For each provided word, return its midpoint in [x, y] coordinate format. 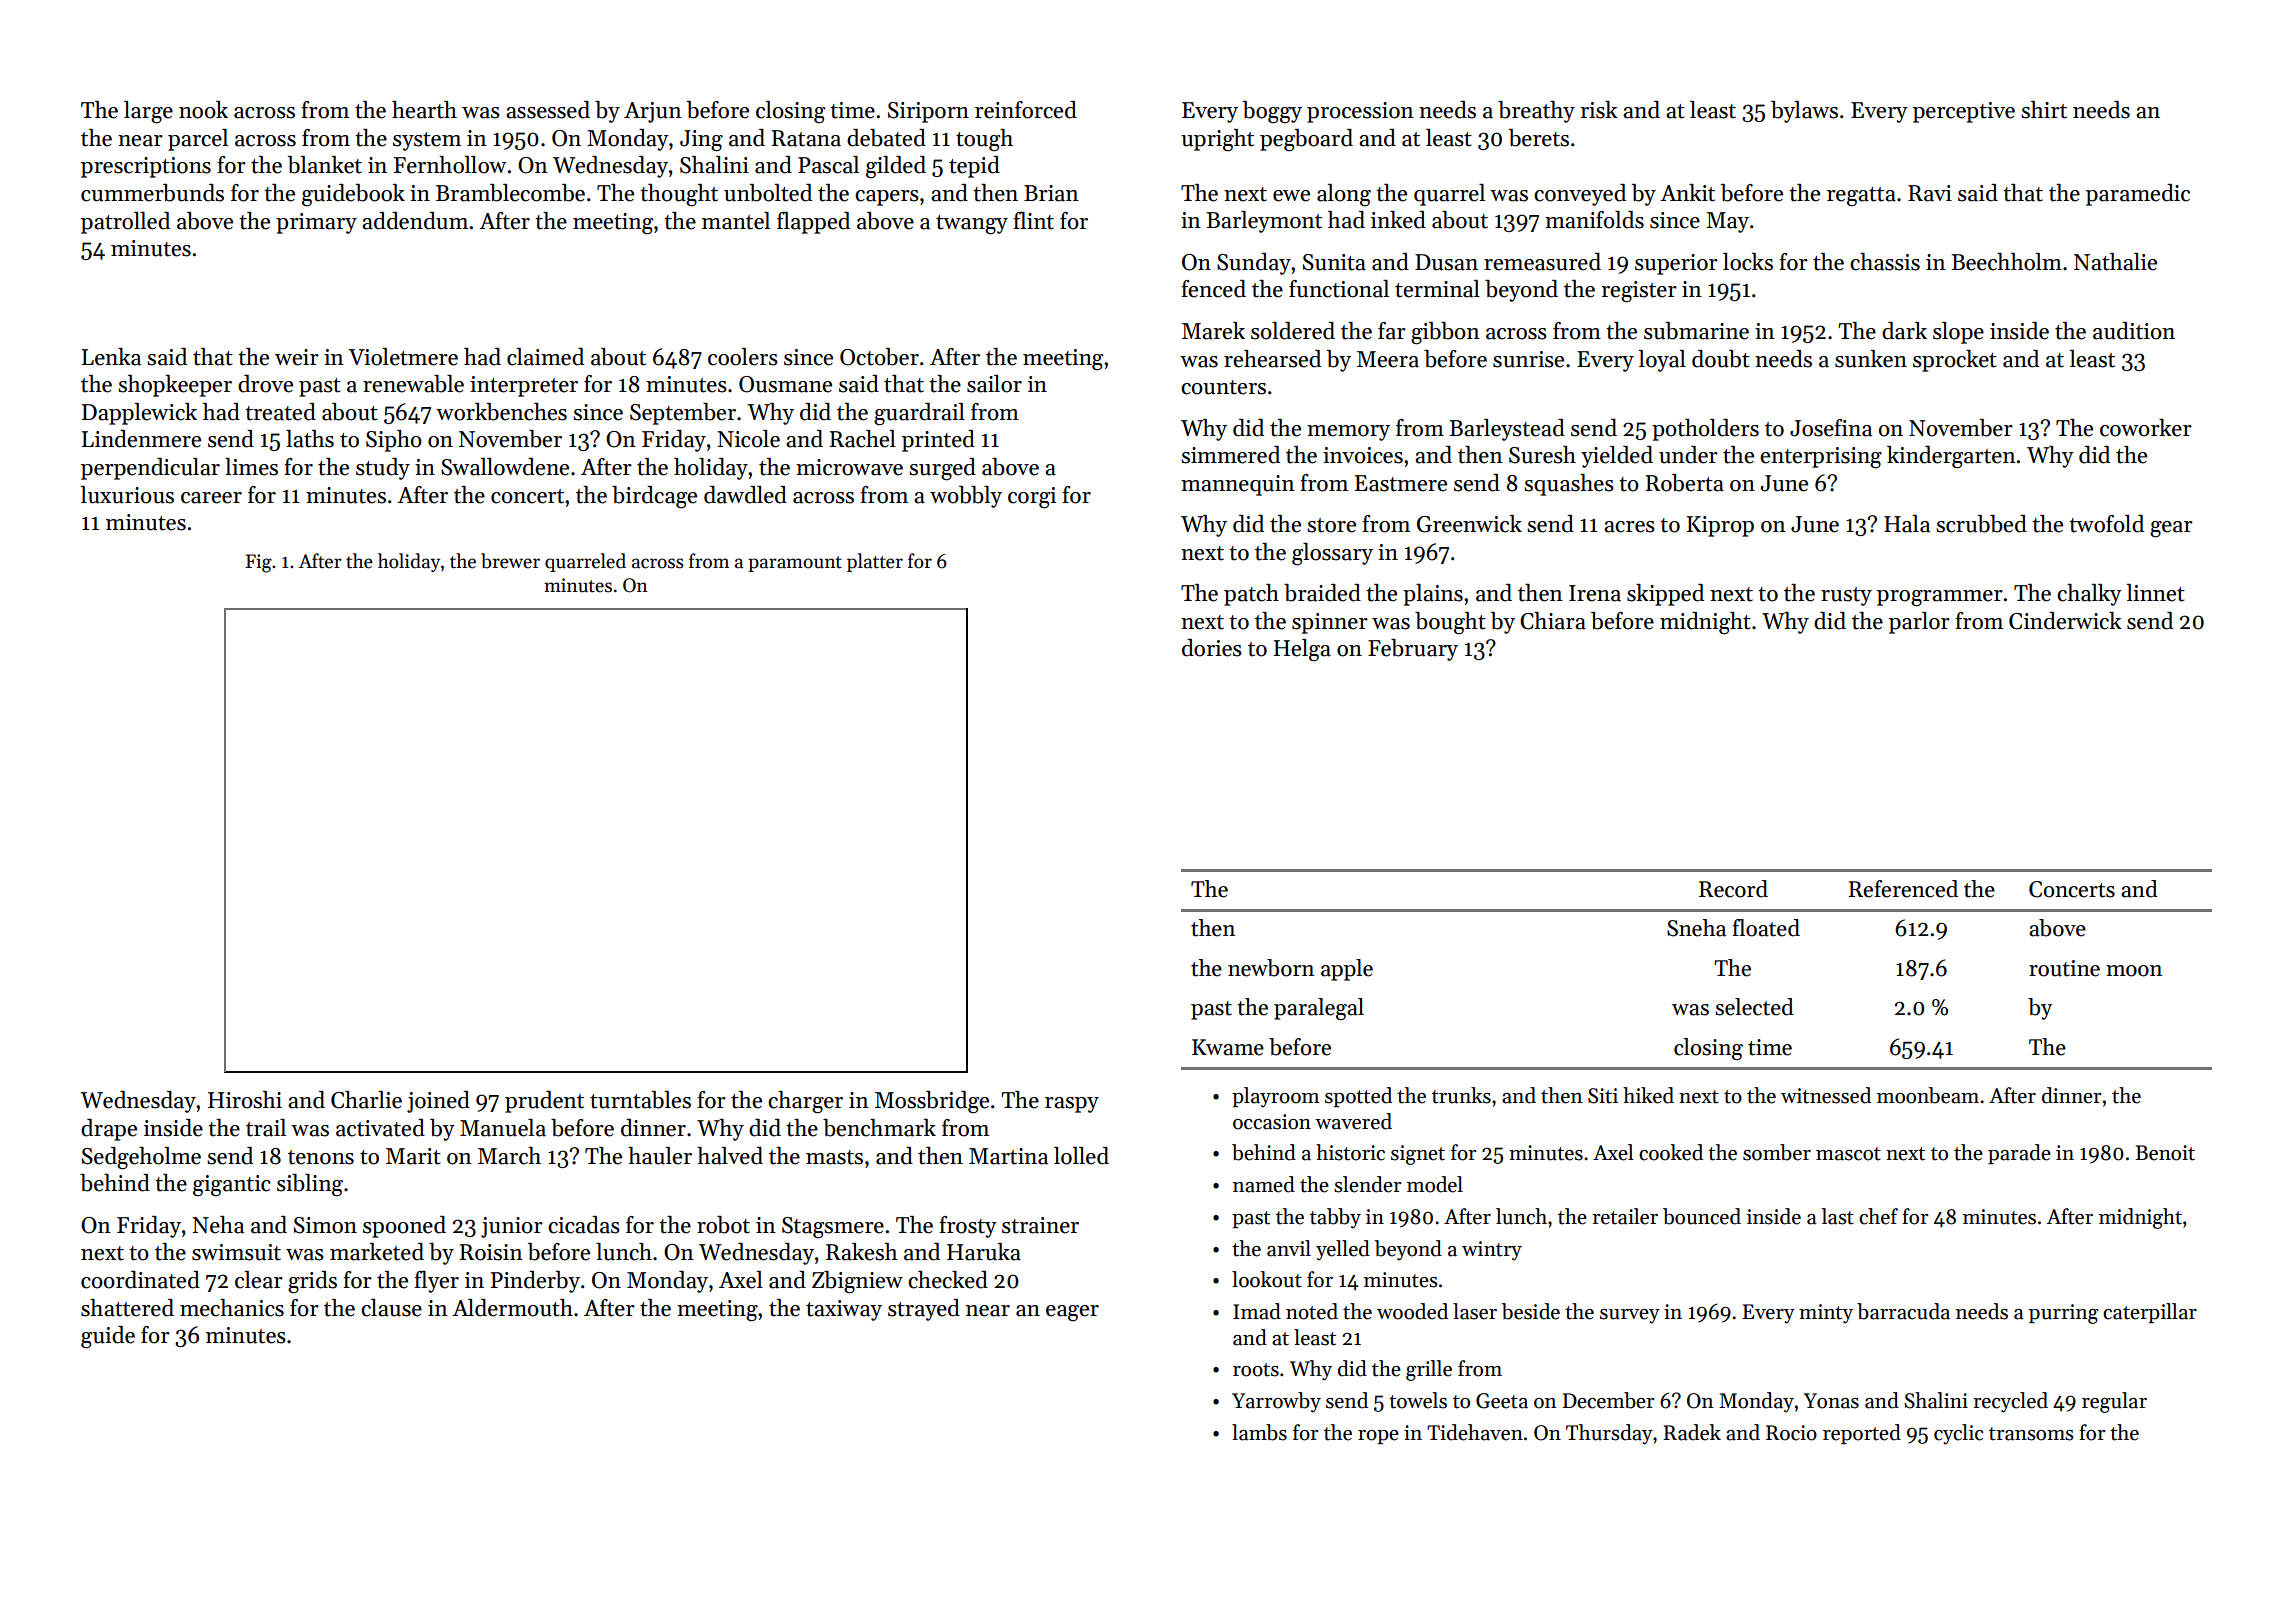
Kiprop [1720, 526]
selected [1754, 1007]
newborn [1271, 968]
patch [1251, 595]
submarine [1696, 331]
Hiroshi [245, 1100]
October [879, 357]
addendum [415, 221]
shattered [127, 1308]
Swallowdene [505, 467]
